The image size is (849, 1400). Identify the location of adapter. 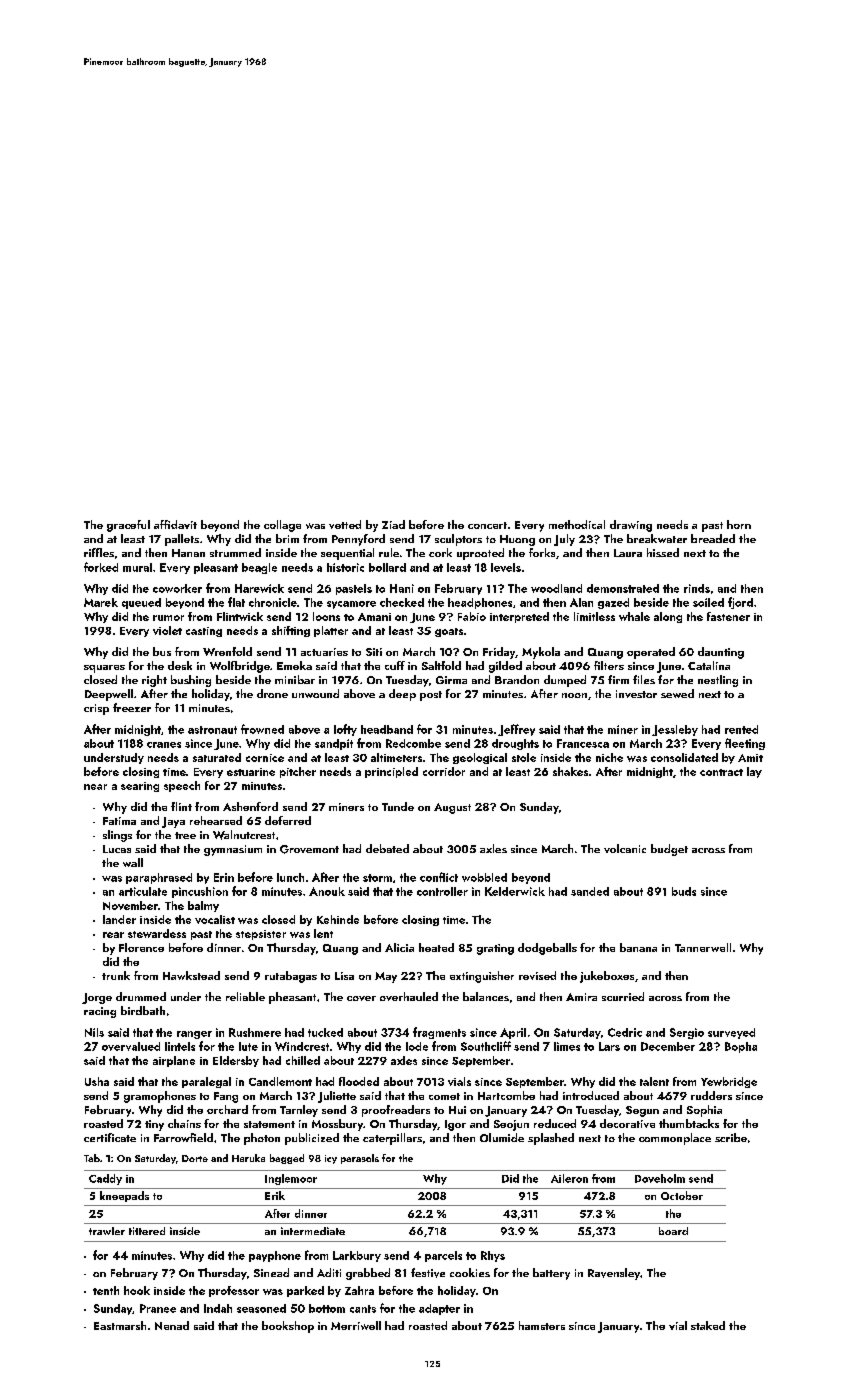
(439, 1309).
